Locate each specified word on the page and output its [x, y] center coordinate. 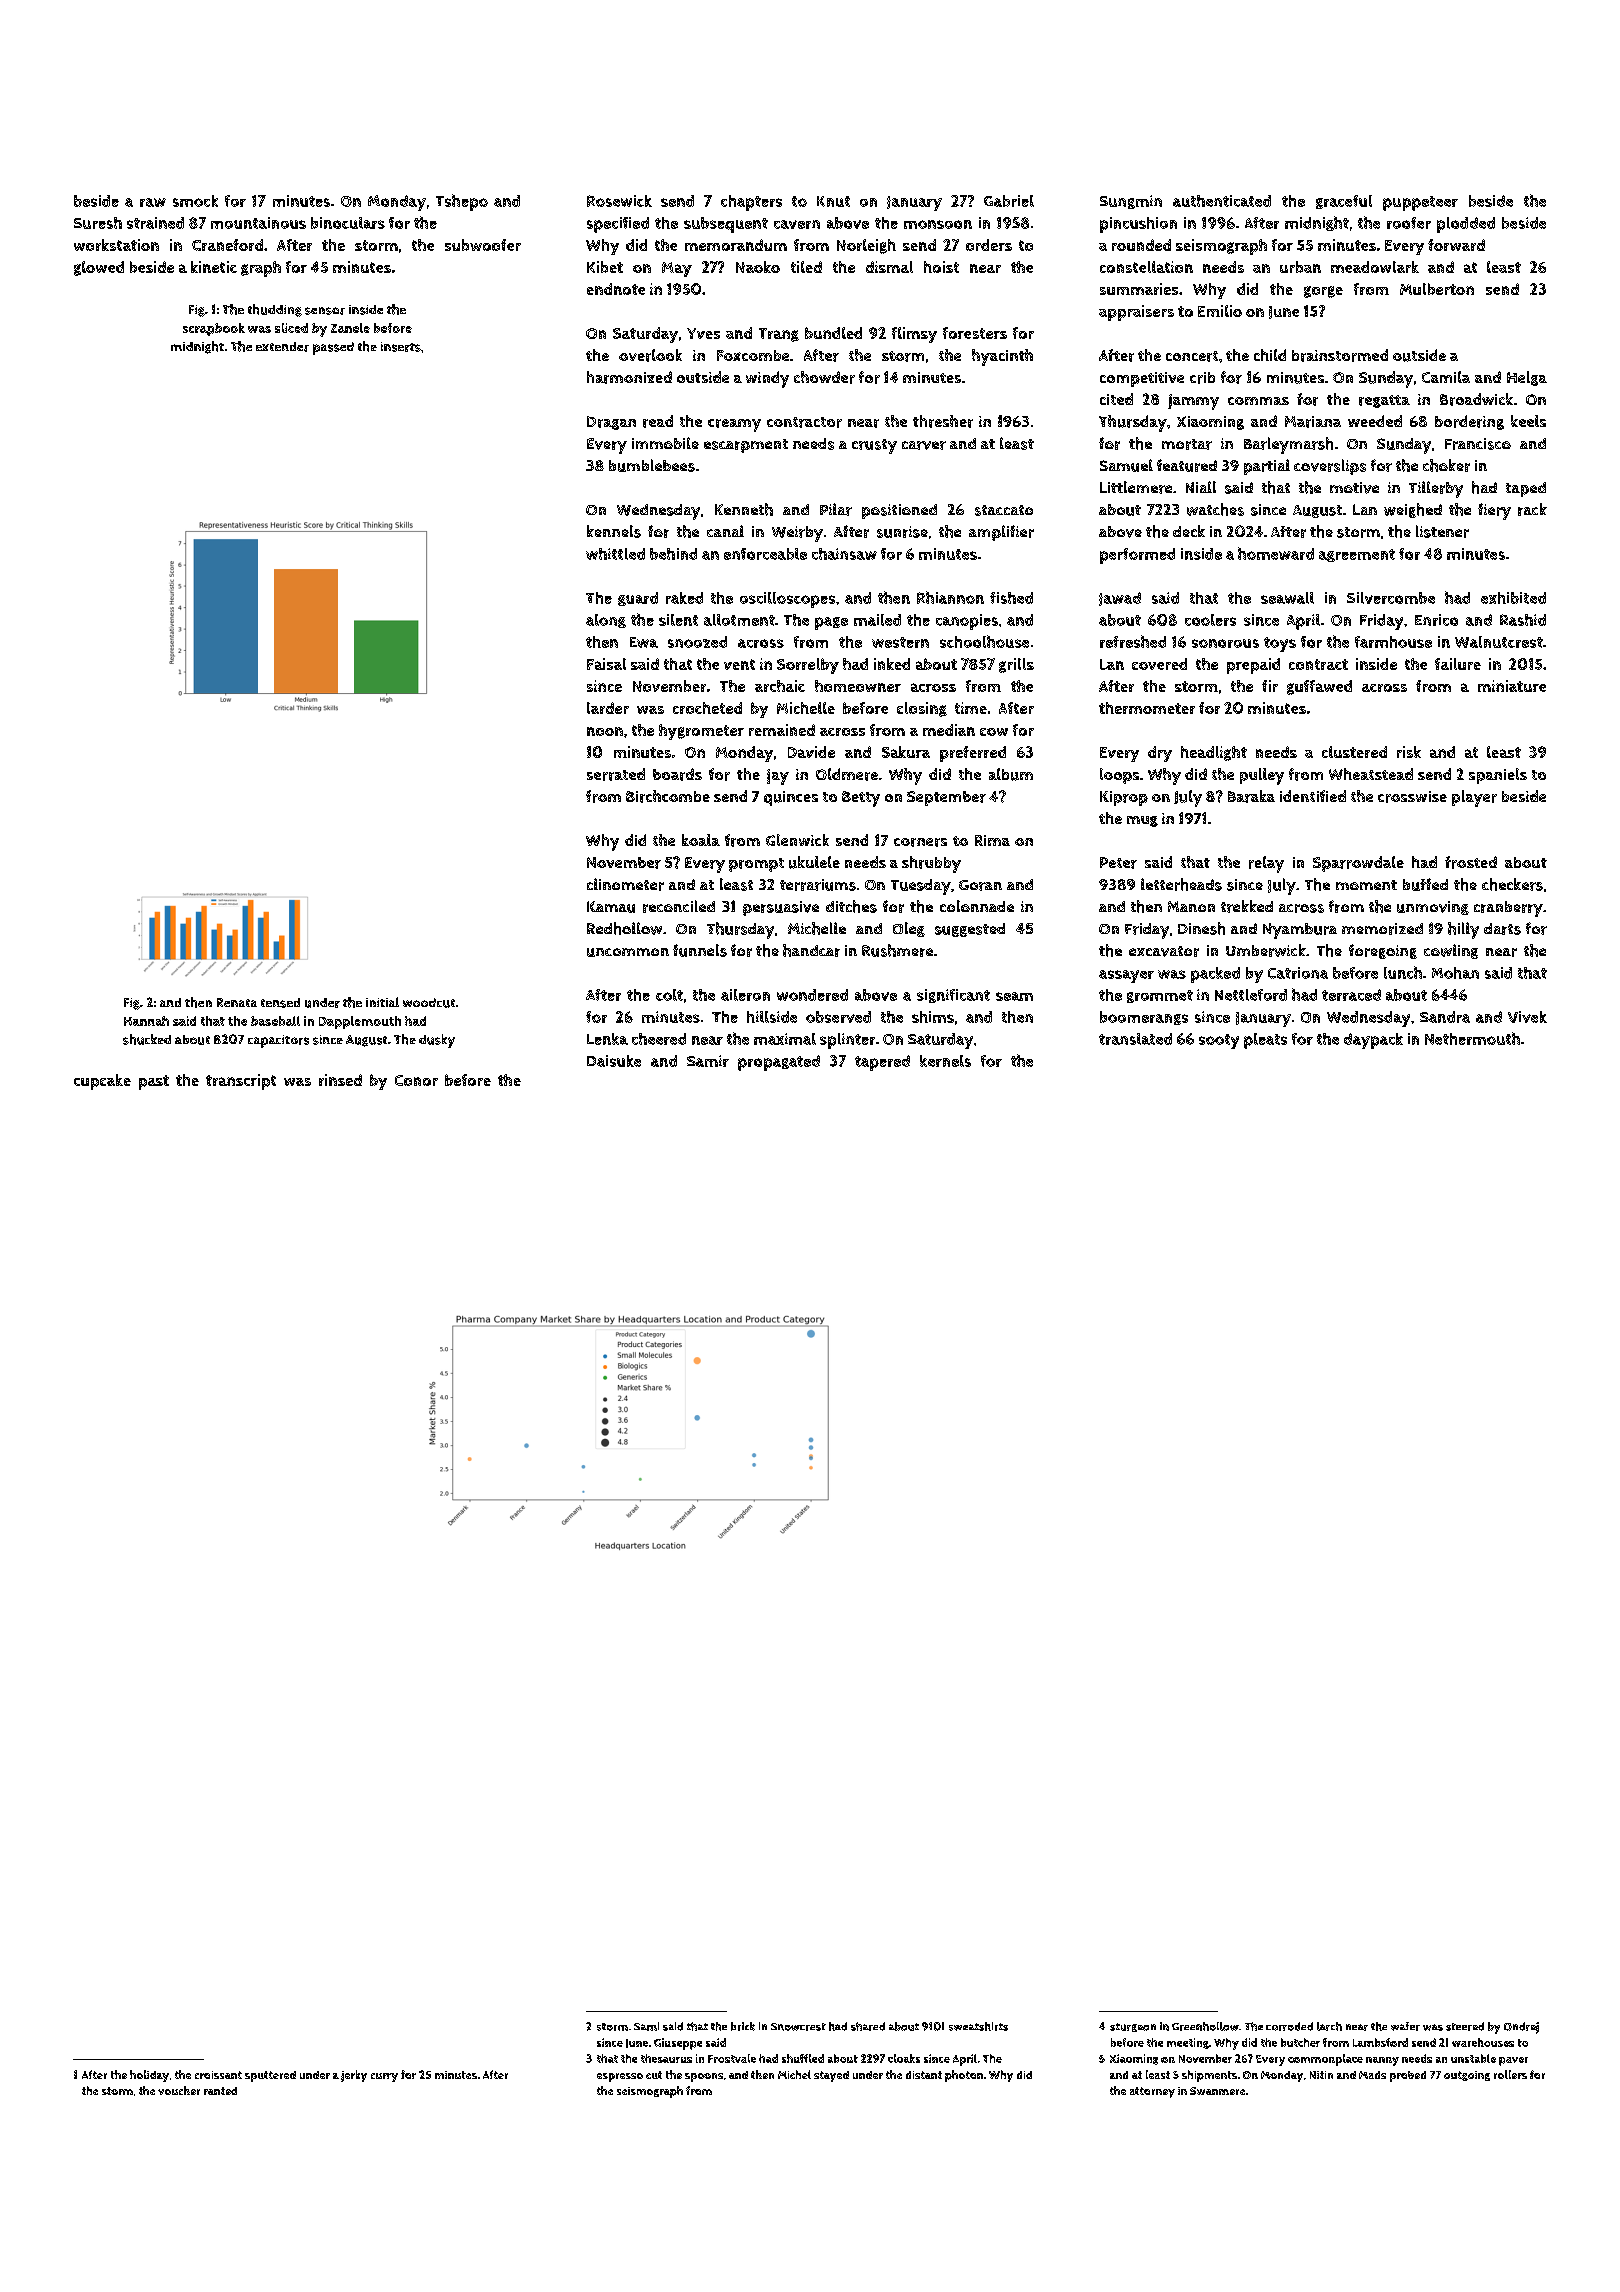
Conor [416, 1080]
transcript [241, 1082]
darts [1502, 929]
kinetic [214, 267]
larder [608, 708]
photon [964, 2076]
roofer [1409, 223]
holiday [149, 2076]
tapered [882, 1063]
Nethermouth [1472, 1038]
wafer [1405, 2026]
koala [701, 840]
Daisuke [614, 1061]
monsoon [938, 224]
